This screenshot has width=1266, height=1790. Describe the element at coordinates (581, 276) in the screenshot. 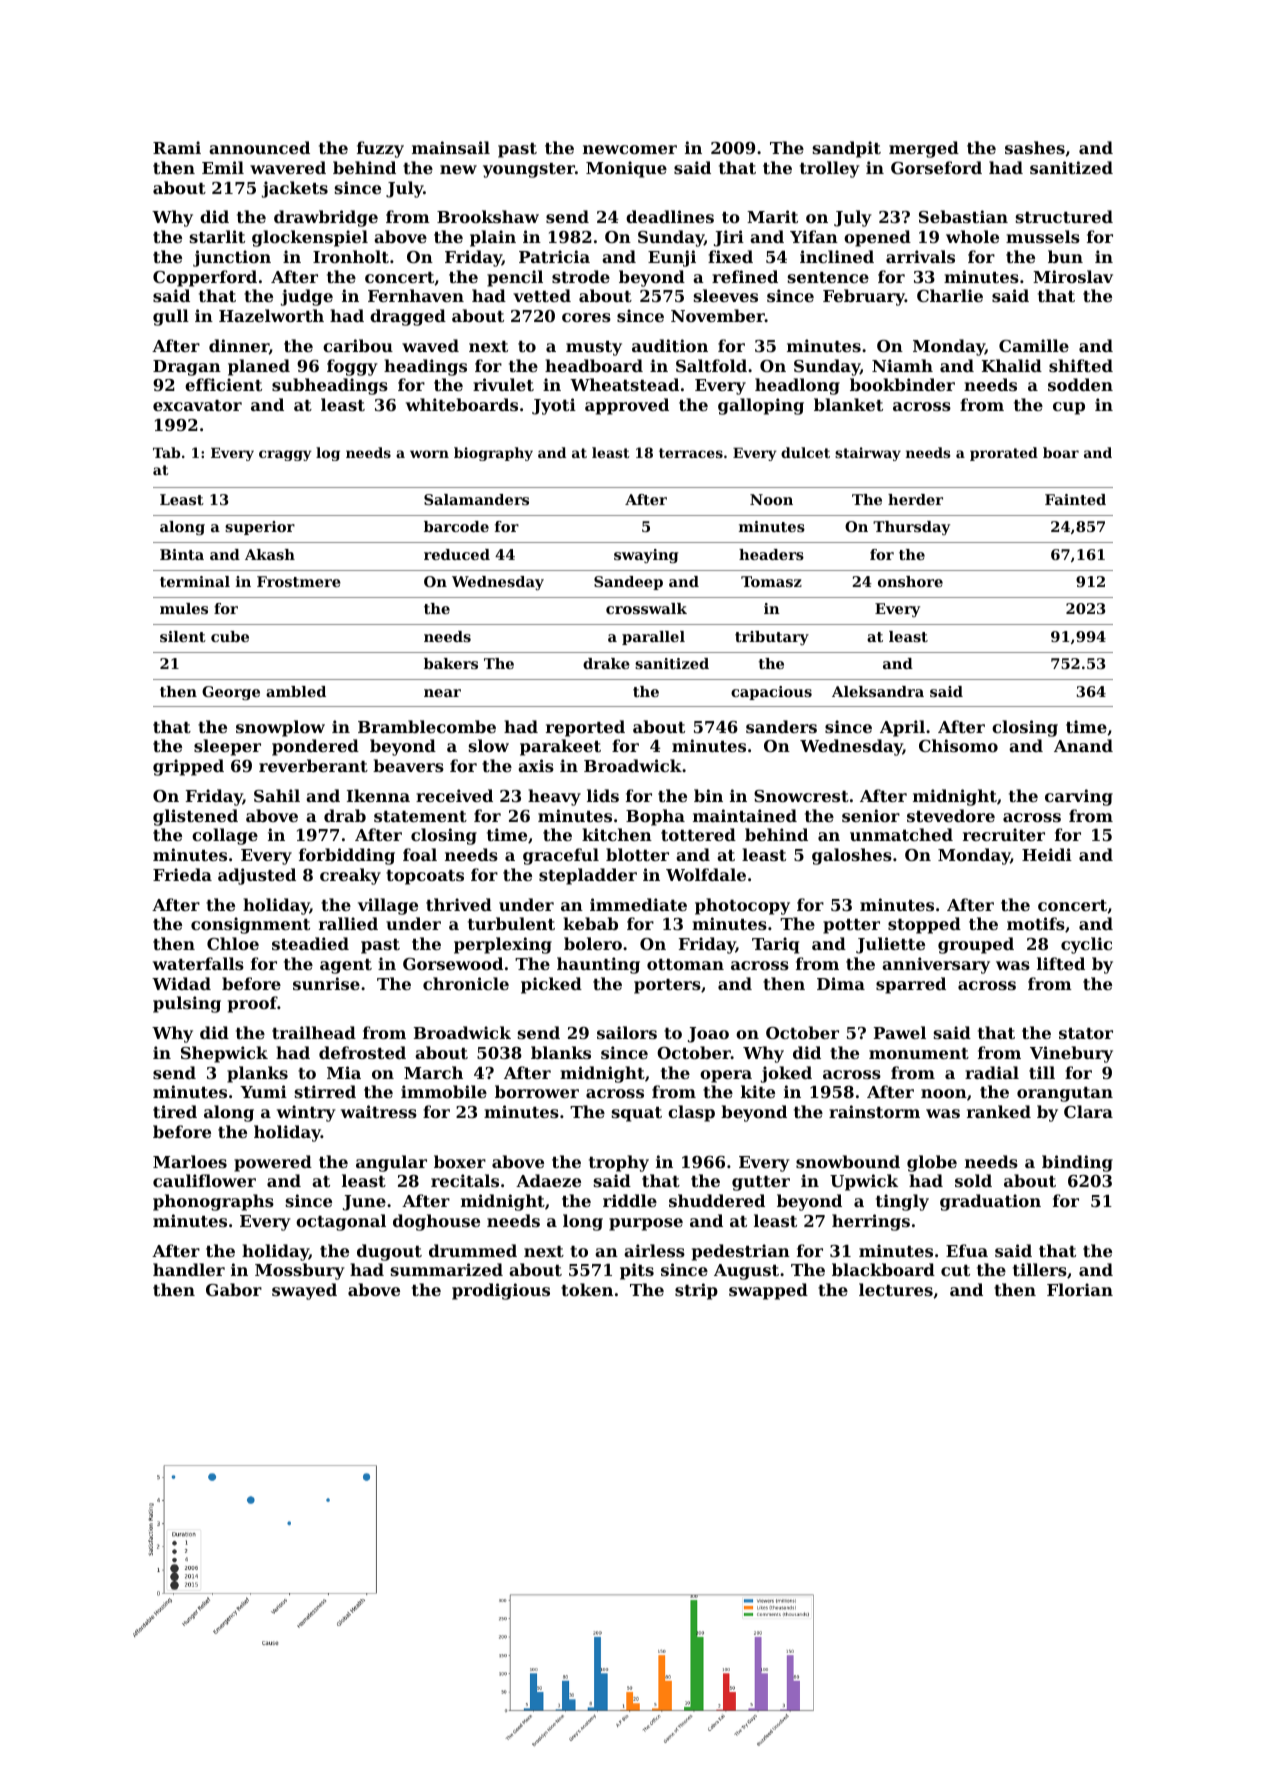

I see `strode` at that location.
